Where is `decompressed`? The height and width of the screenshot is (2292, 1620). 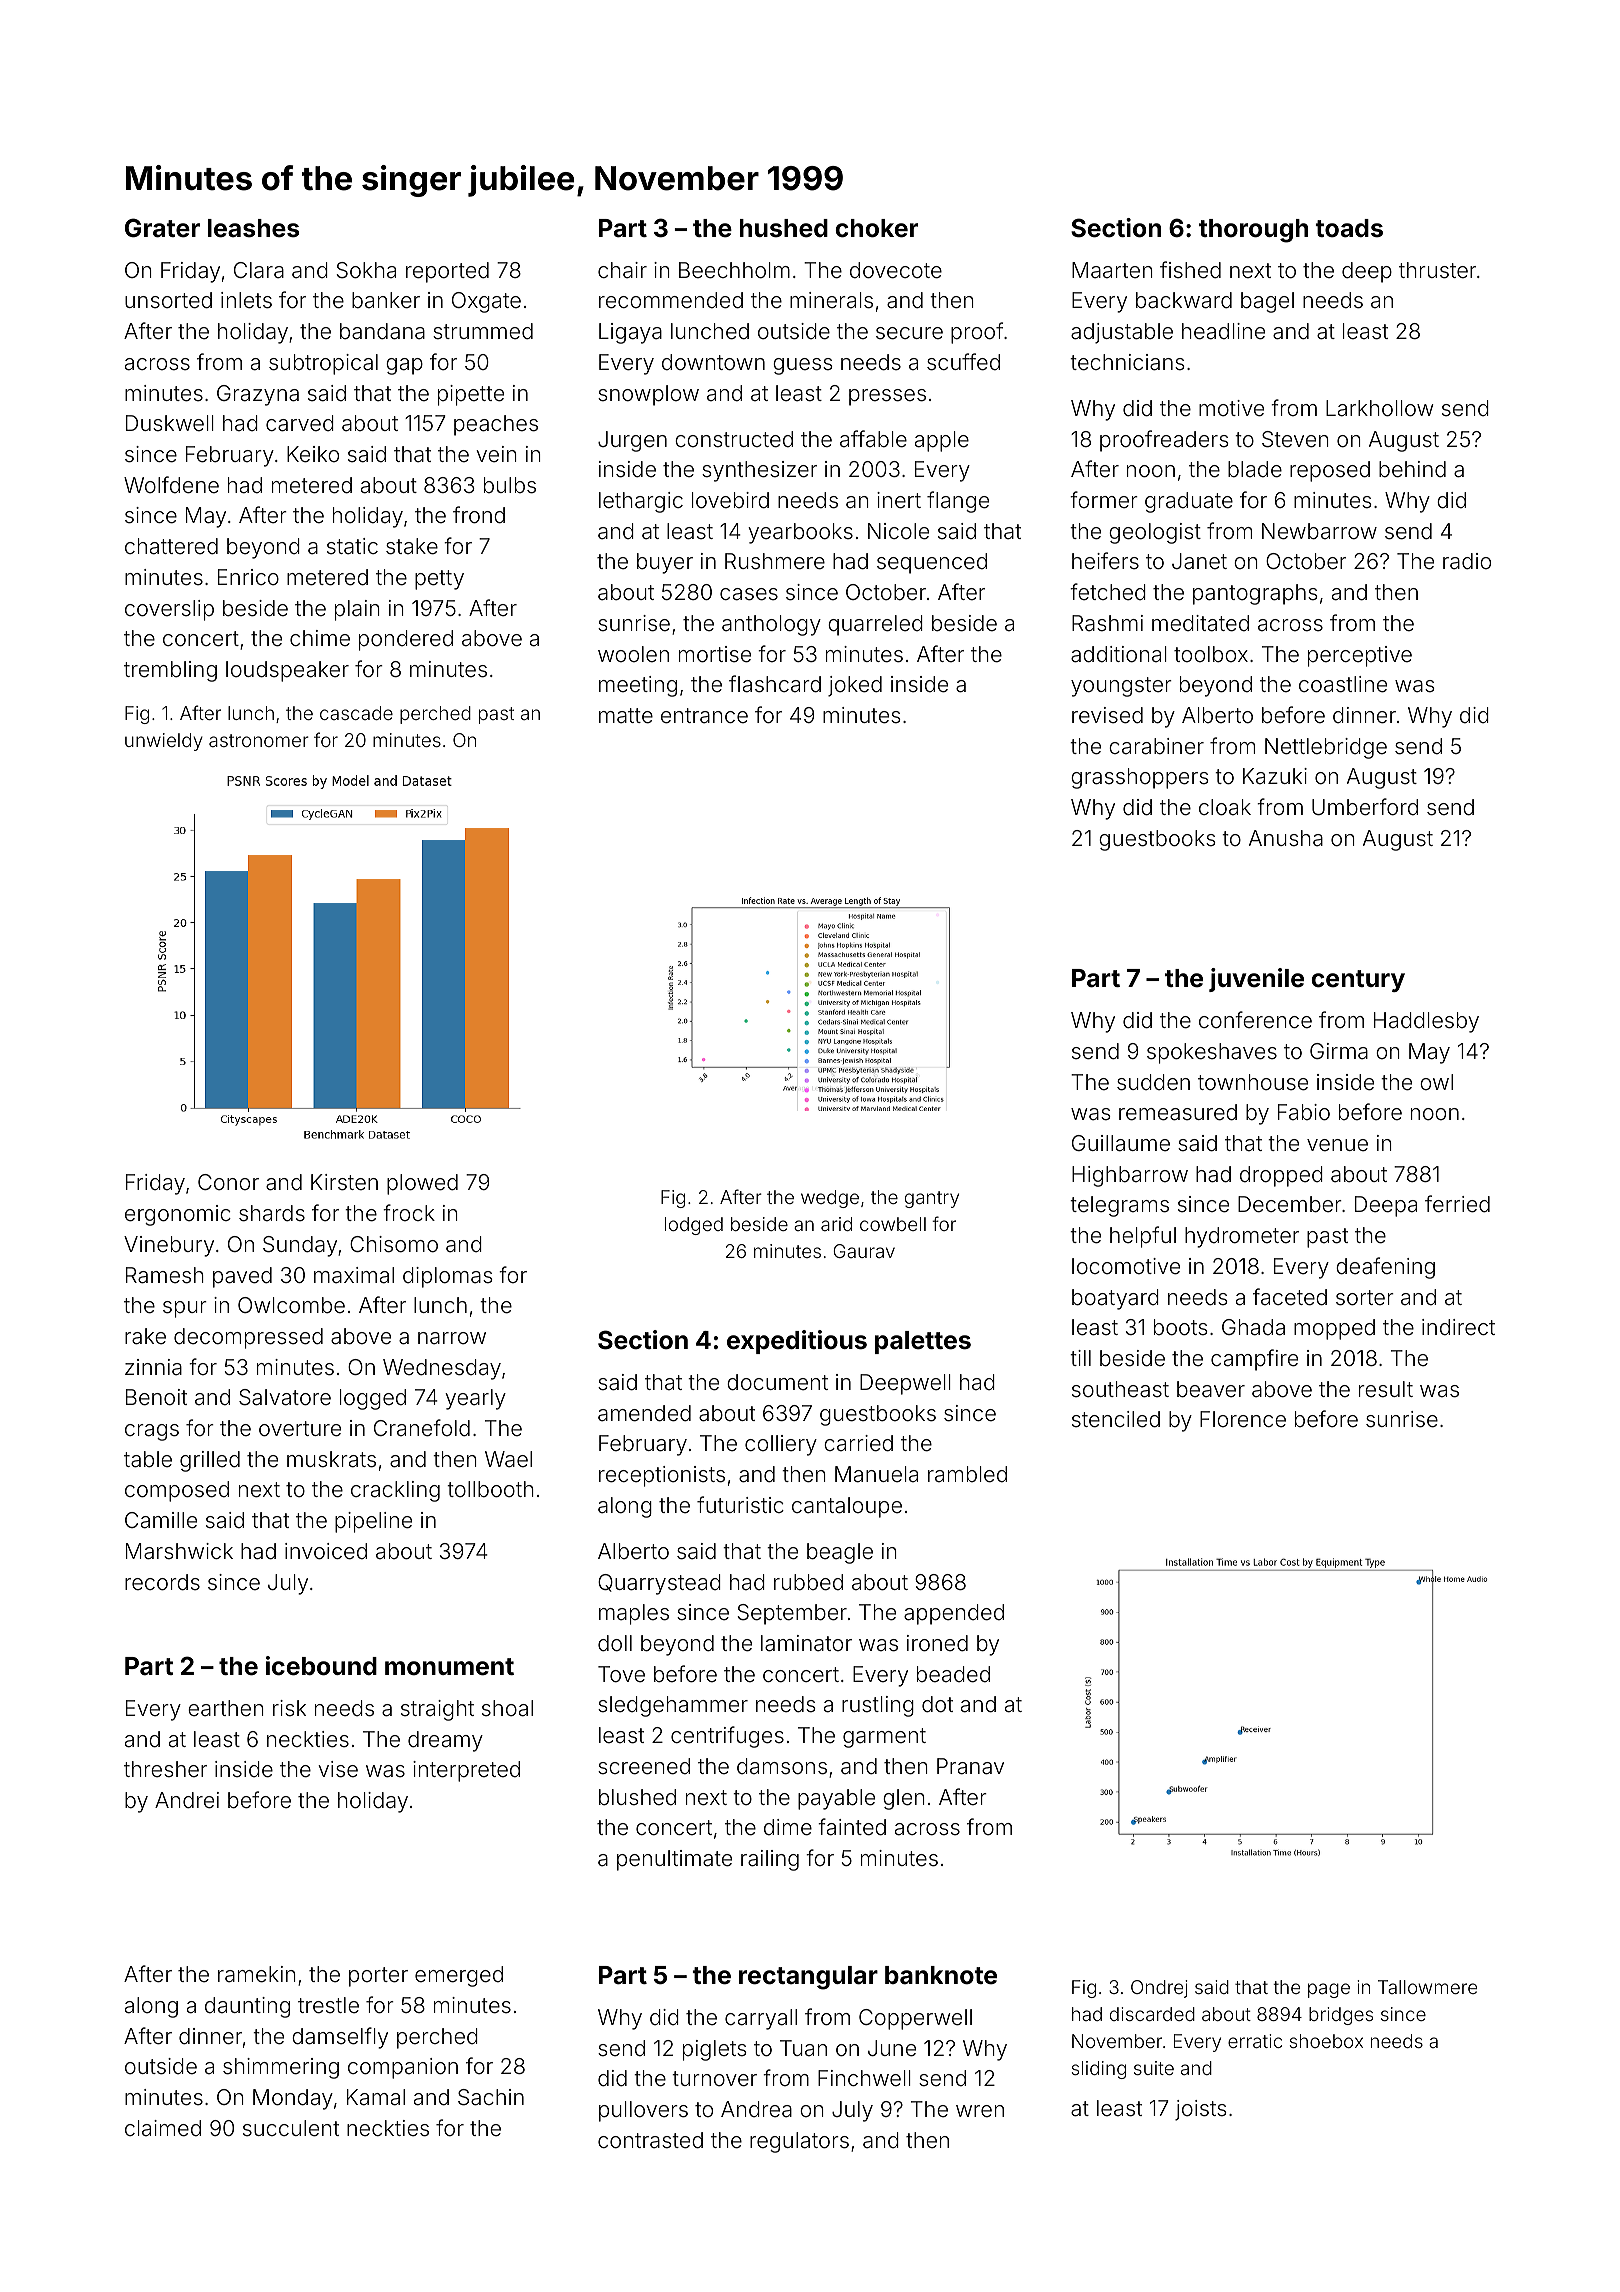
decompressed is located at coordinates (248, 1338).
